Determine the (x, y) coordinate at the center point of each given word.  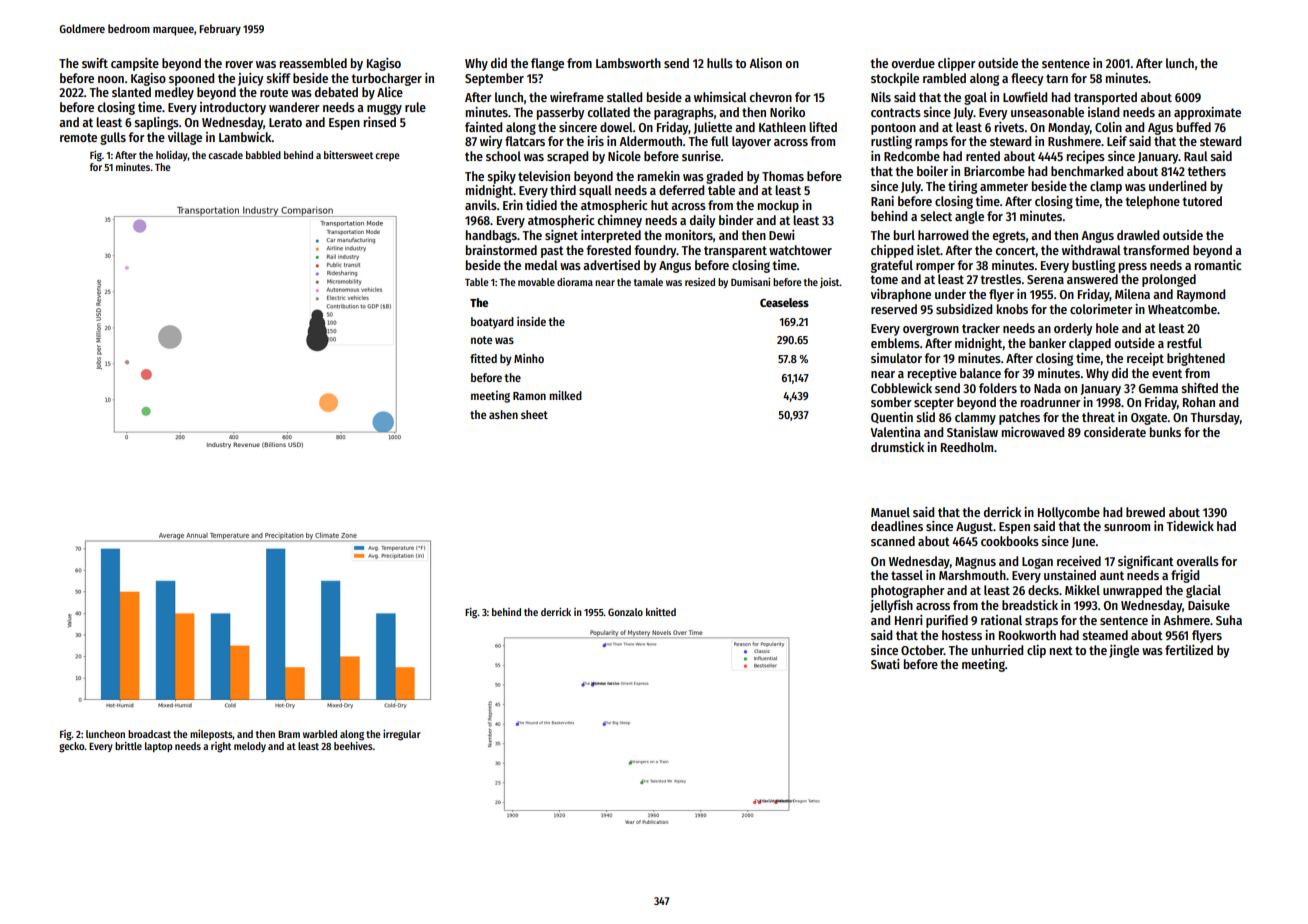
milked (565, 395)
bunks (1165, 432)
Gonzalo (625, 612)
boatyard (492, 323)
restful (1184, 343)
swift (95, 63)
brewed (1145, 512)
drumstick (897, 447)
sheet (534, 414)
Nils (881, 97)
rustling (891, 142)
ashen (503, 414)
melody (250, 747)
